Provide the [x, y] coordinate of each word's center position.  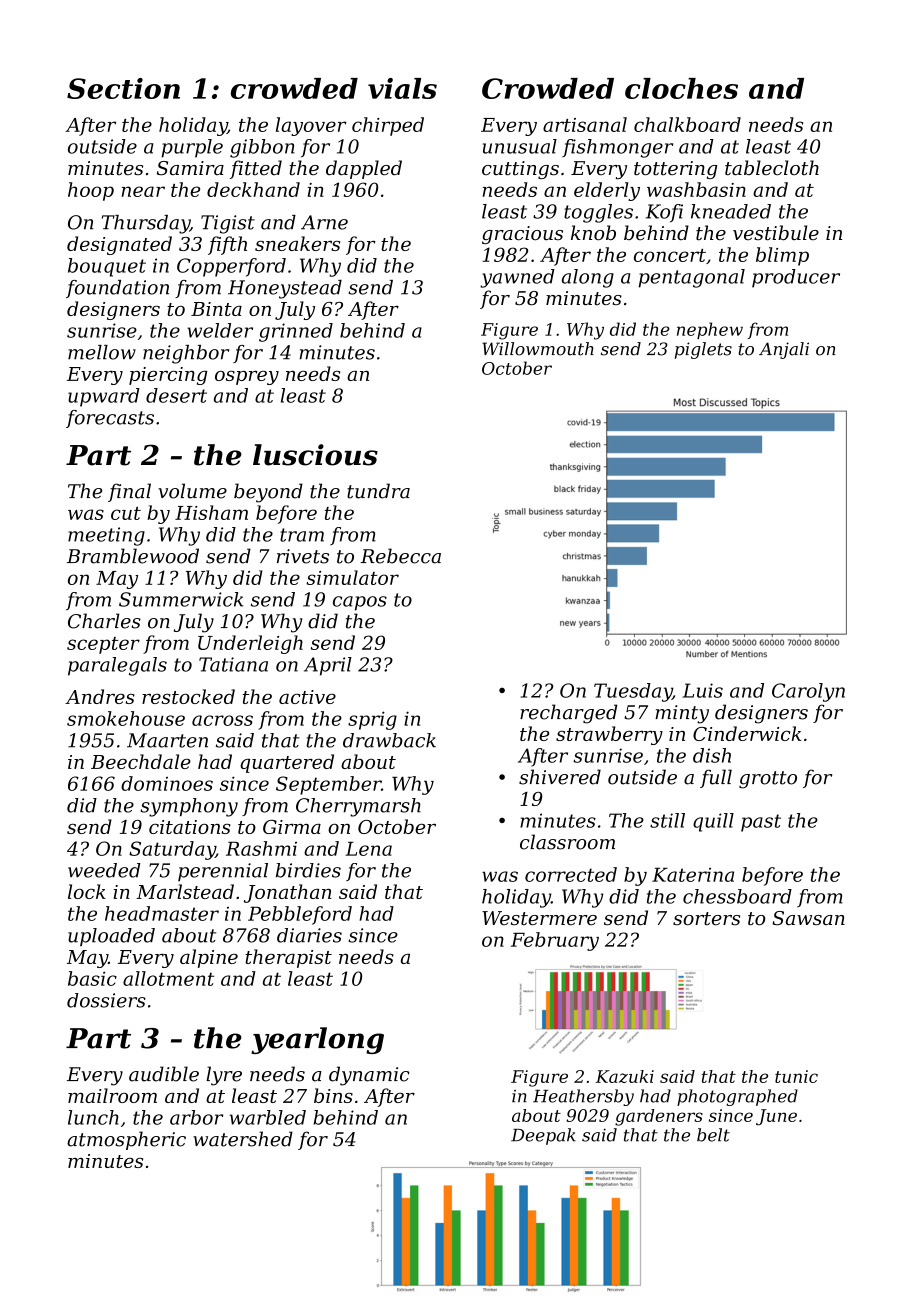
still [667, 820]
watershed [243, 1139]
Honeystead [285, 289]
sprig [372, 720]
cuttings [520, 170]
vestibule [776, 233]
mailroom [112, 1095]
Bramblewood [133, 556]
